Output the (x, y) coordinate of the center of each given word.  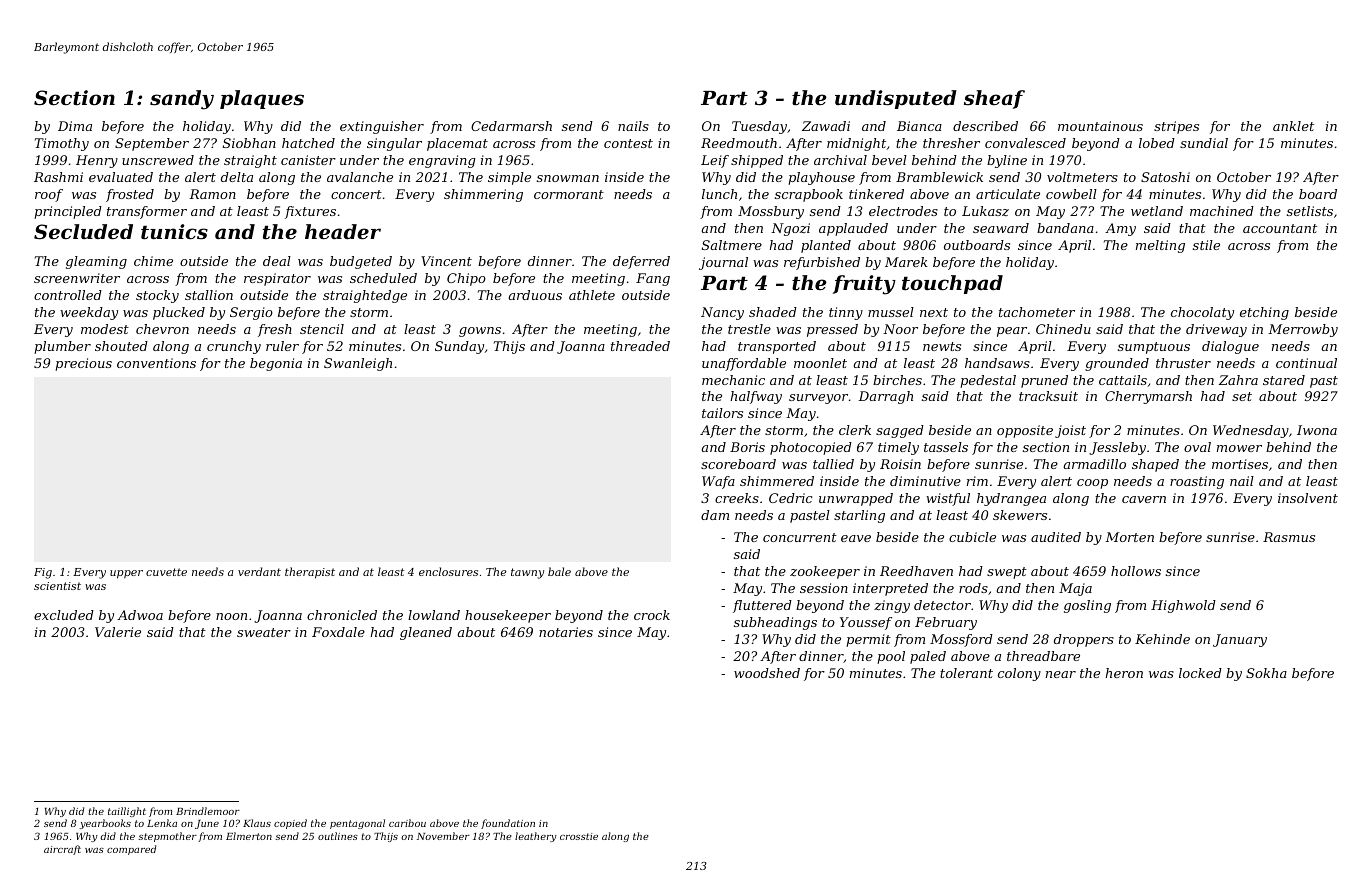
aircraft (62, 850)
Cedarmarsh (511, 126)
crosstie (579, 836)
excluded (64, 615)
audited (1056, 537)
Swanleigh (358, 364)
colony (1019, 674)
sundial (1204, 143)
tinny (846, 313)
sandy (182, 100)
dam (715, 515)
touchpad (952, 284)
